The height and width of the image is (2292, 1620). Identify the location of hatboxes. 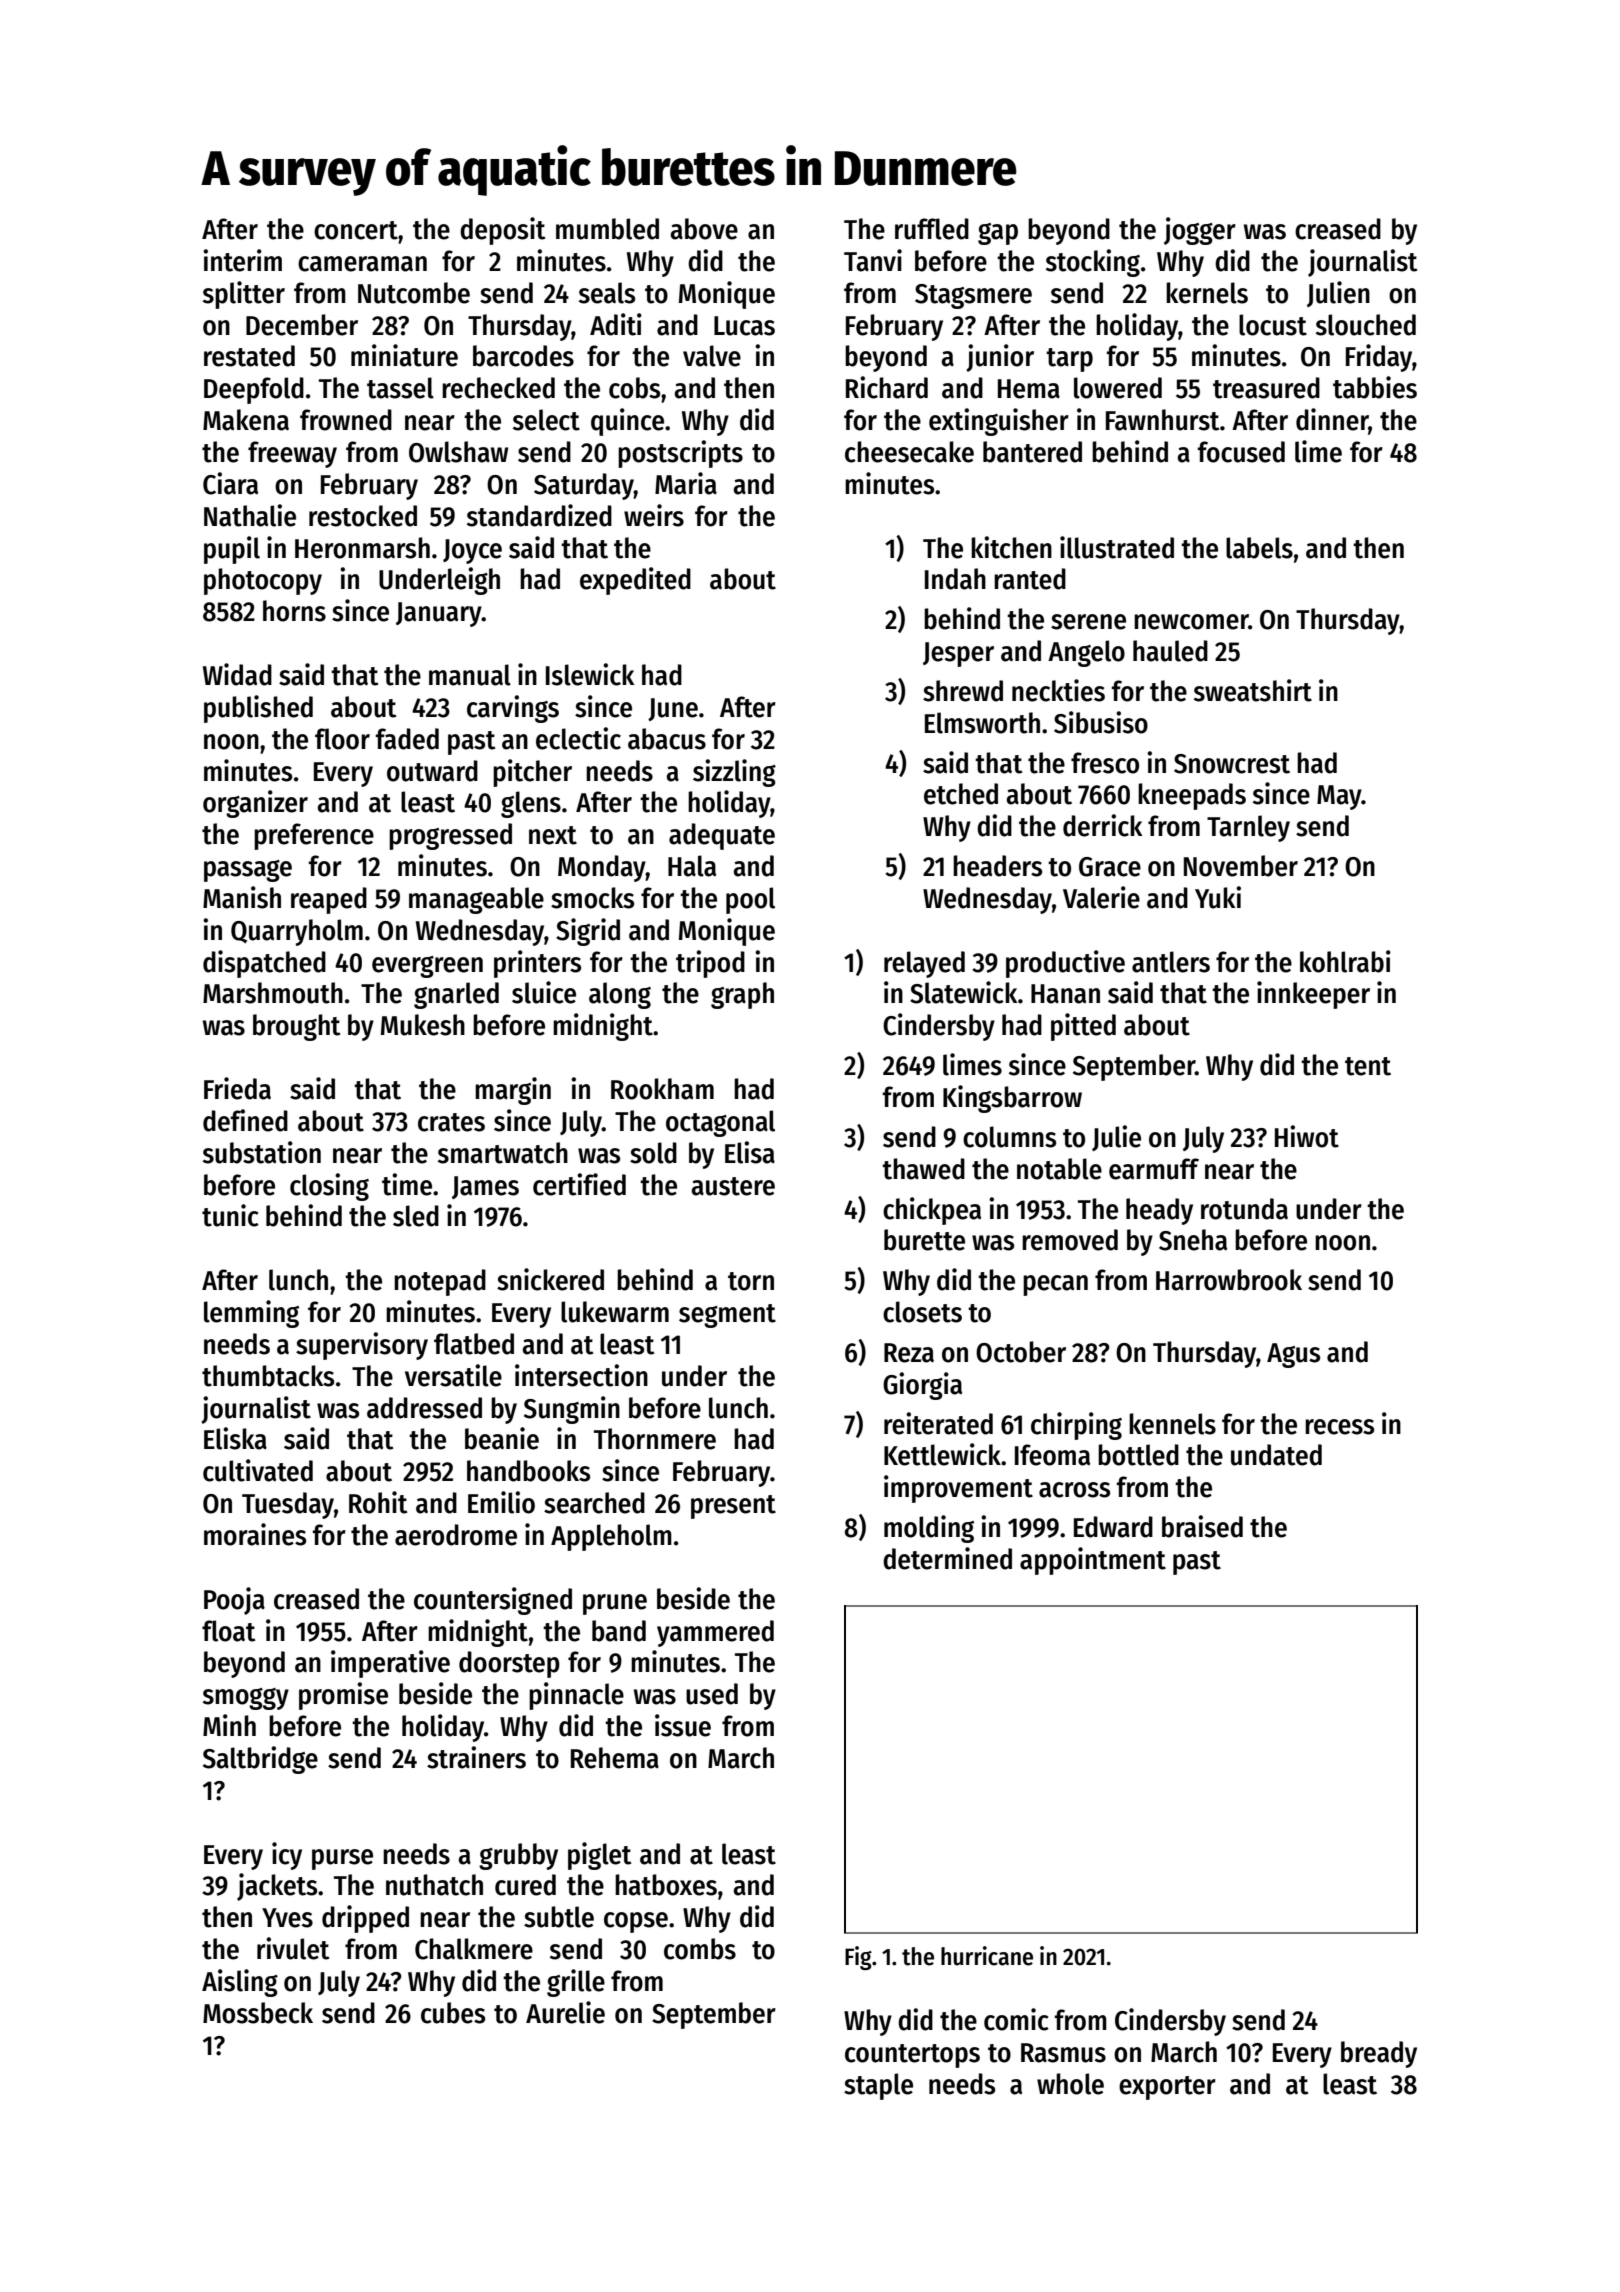
(666, 1885).
